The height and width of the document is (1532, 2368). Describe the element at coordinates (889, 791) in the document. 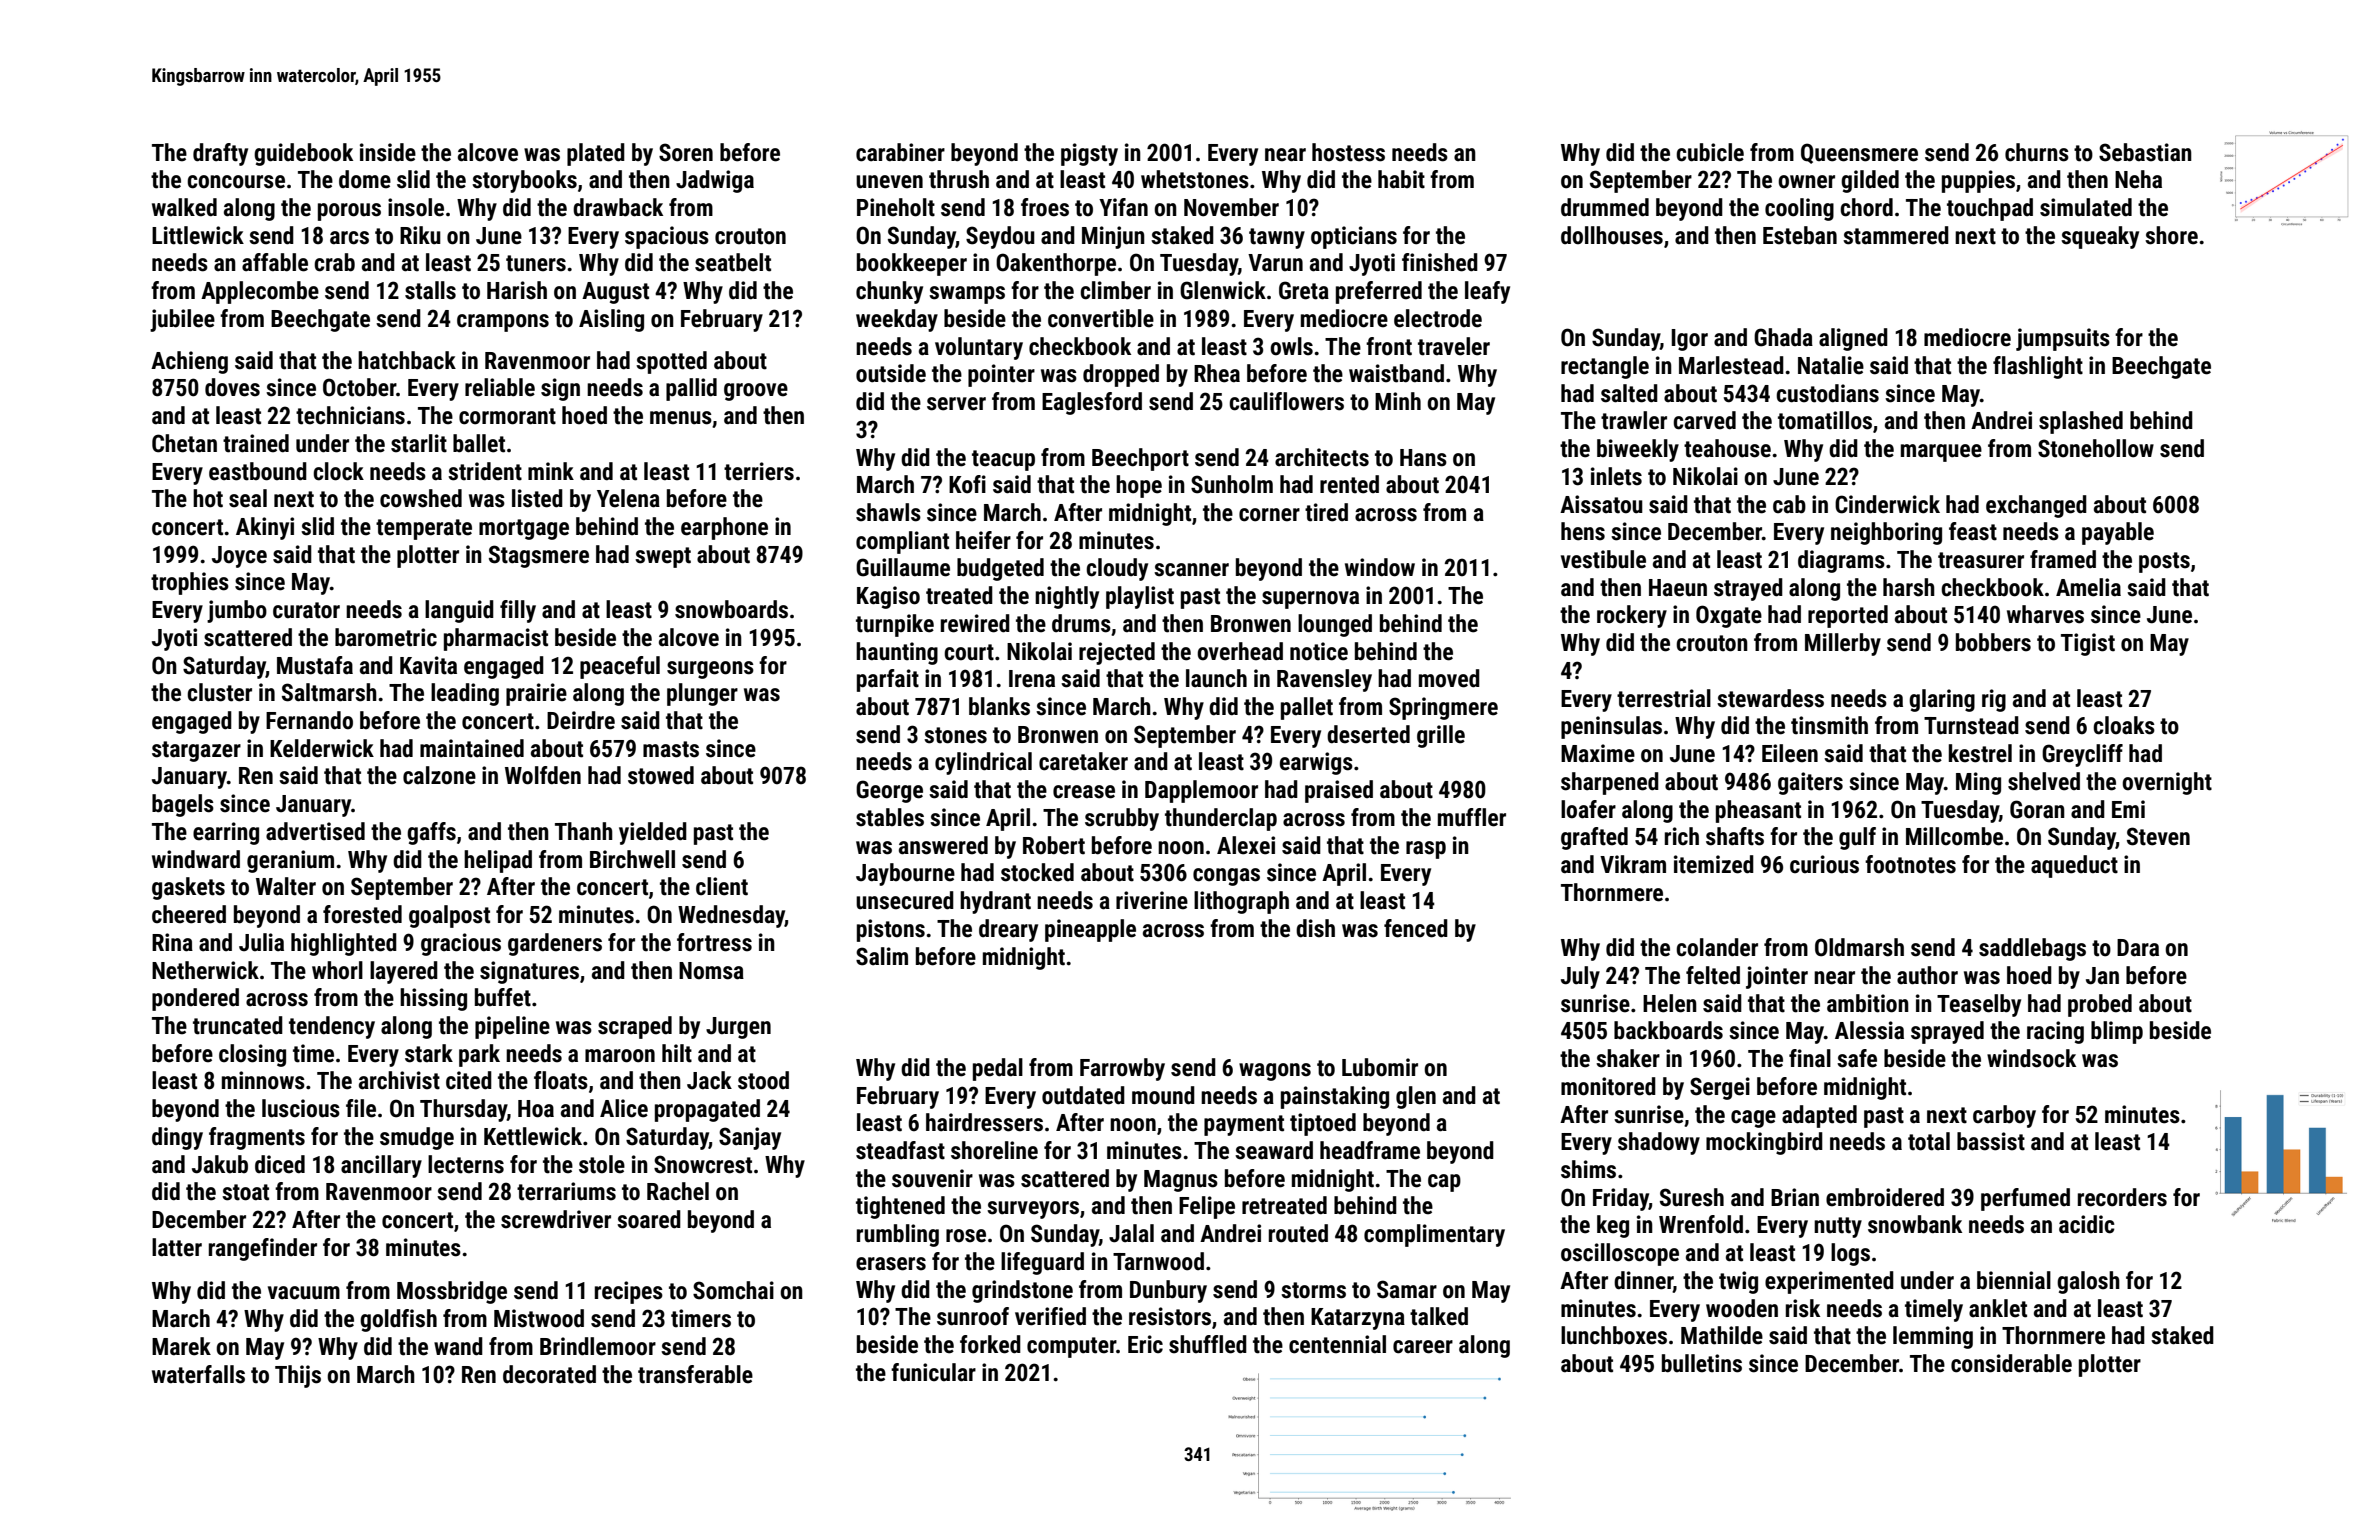

I see `George` at that location.
